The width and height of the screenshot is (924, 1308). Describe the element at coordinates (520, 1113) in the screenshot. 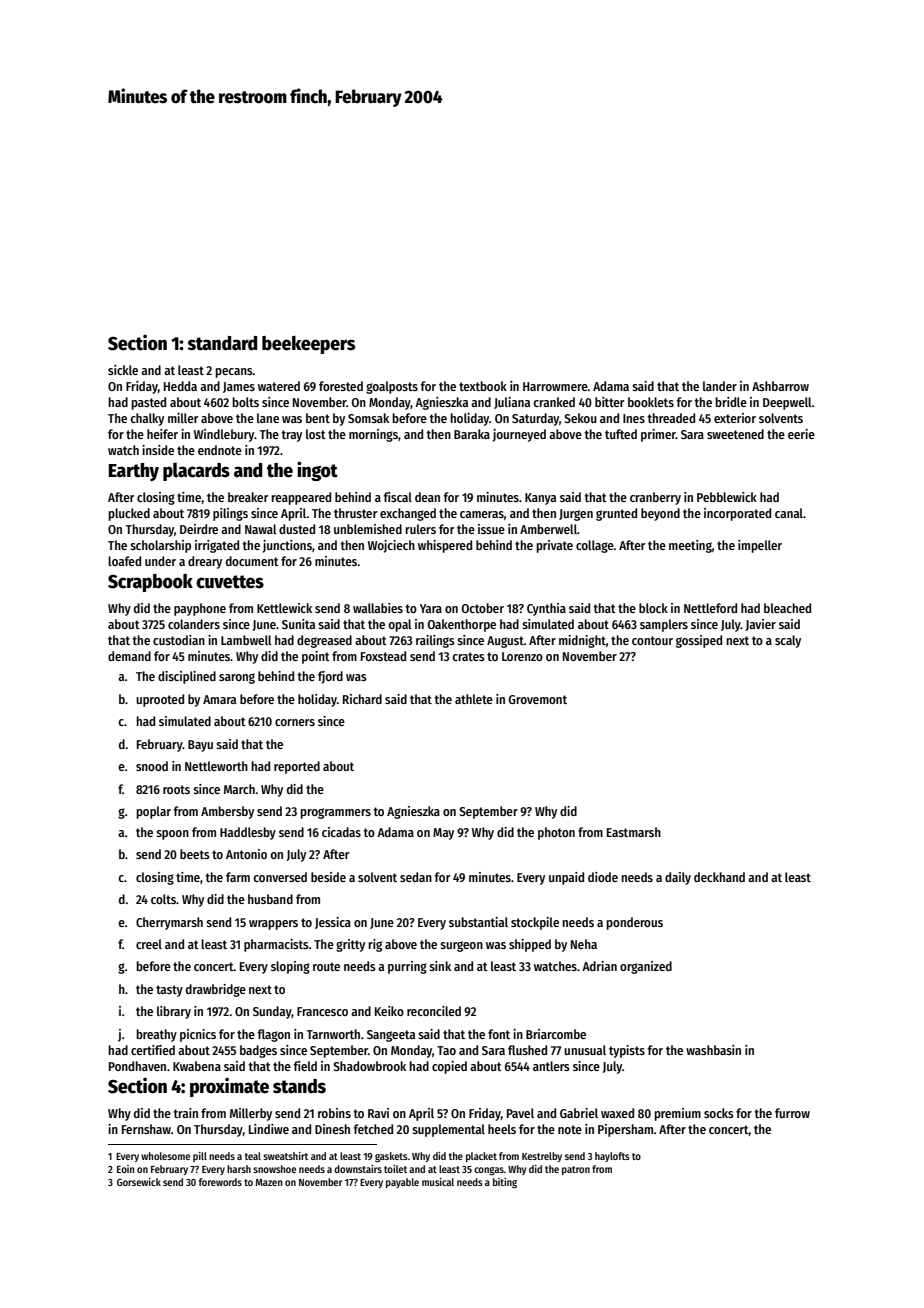

I see `Pavel` at that location.
